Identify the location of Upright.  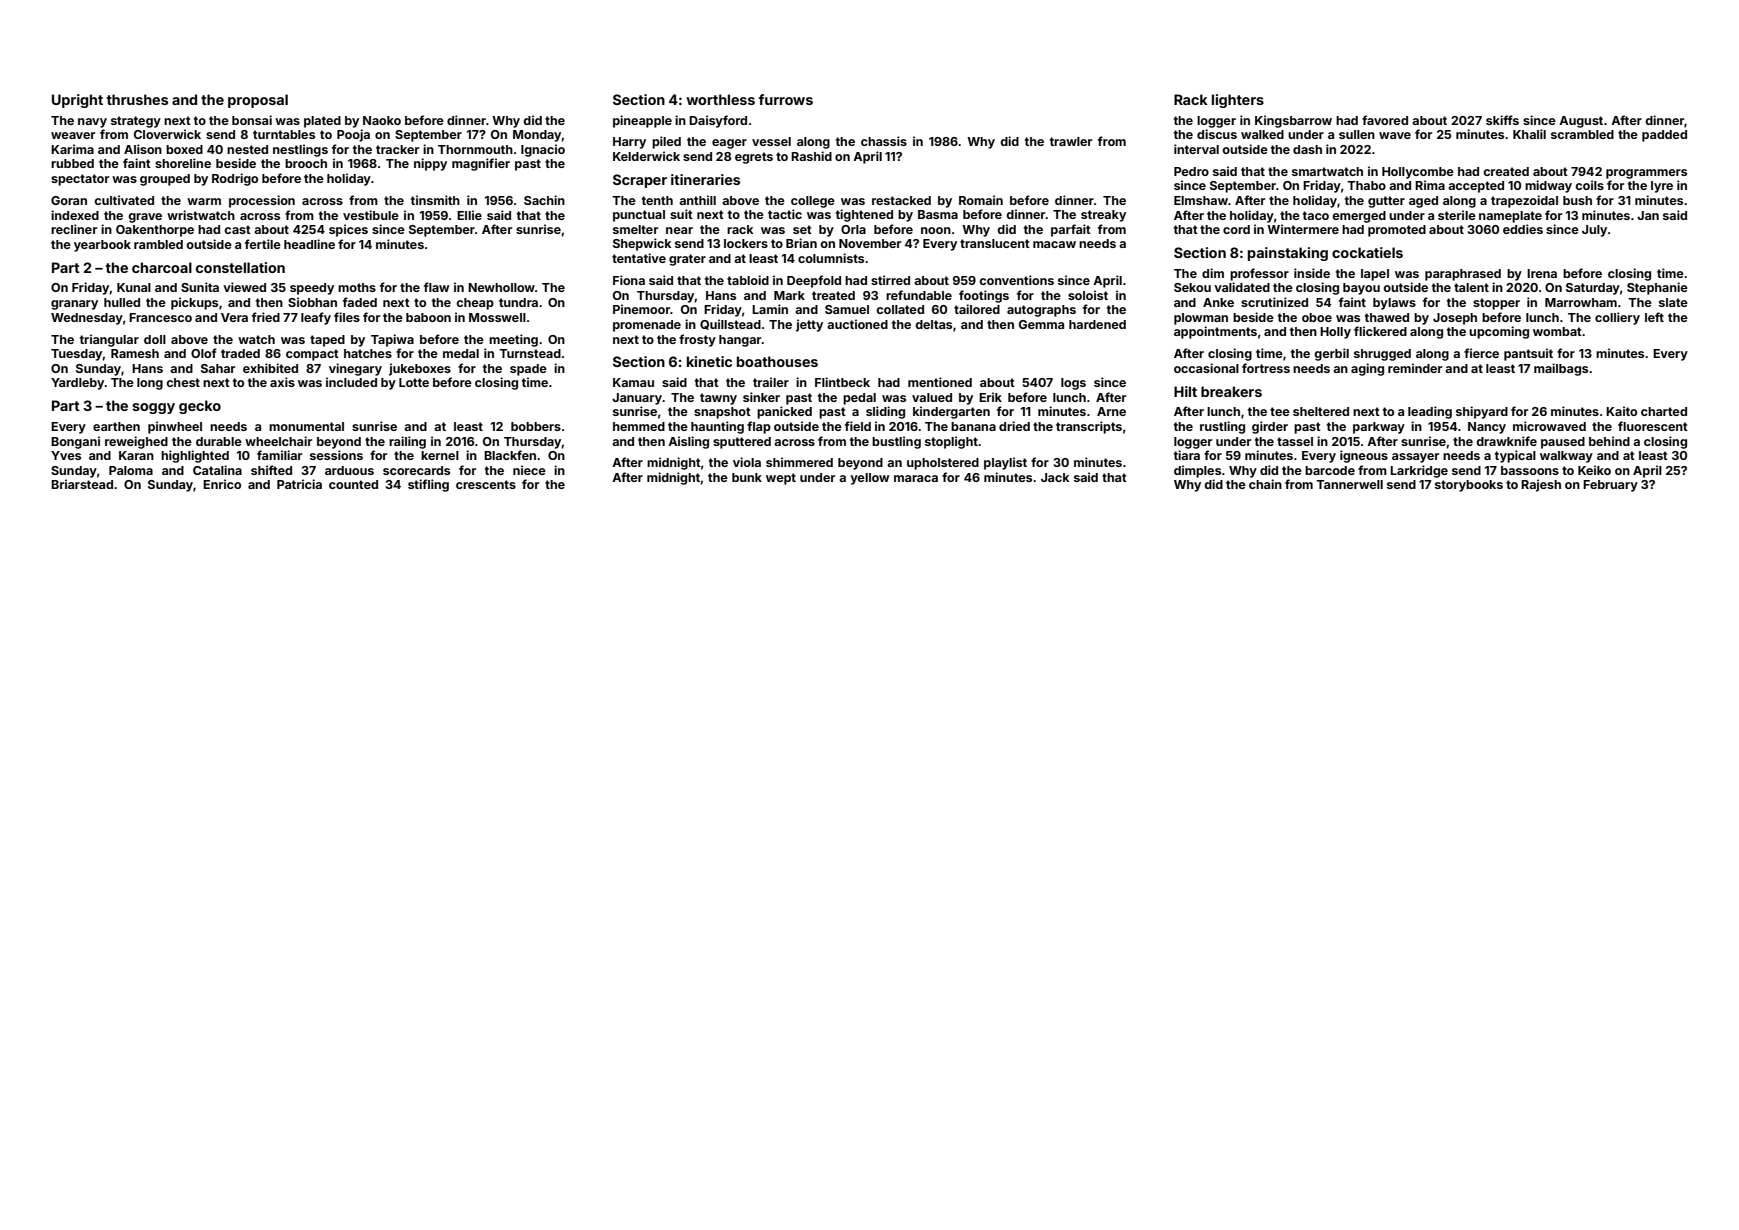
(77, 101).
